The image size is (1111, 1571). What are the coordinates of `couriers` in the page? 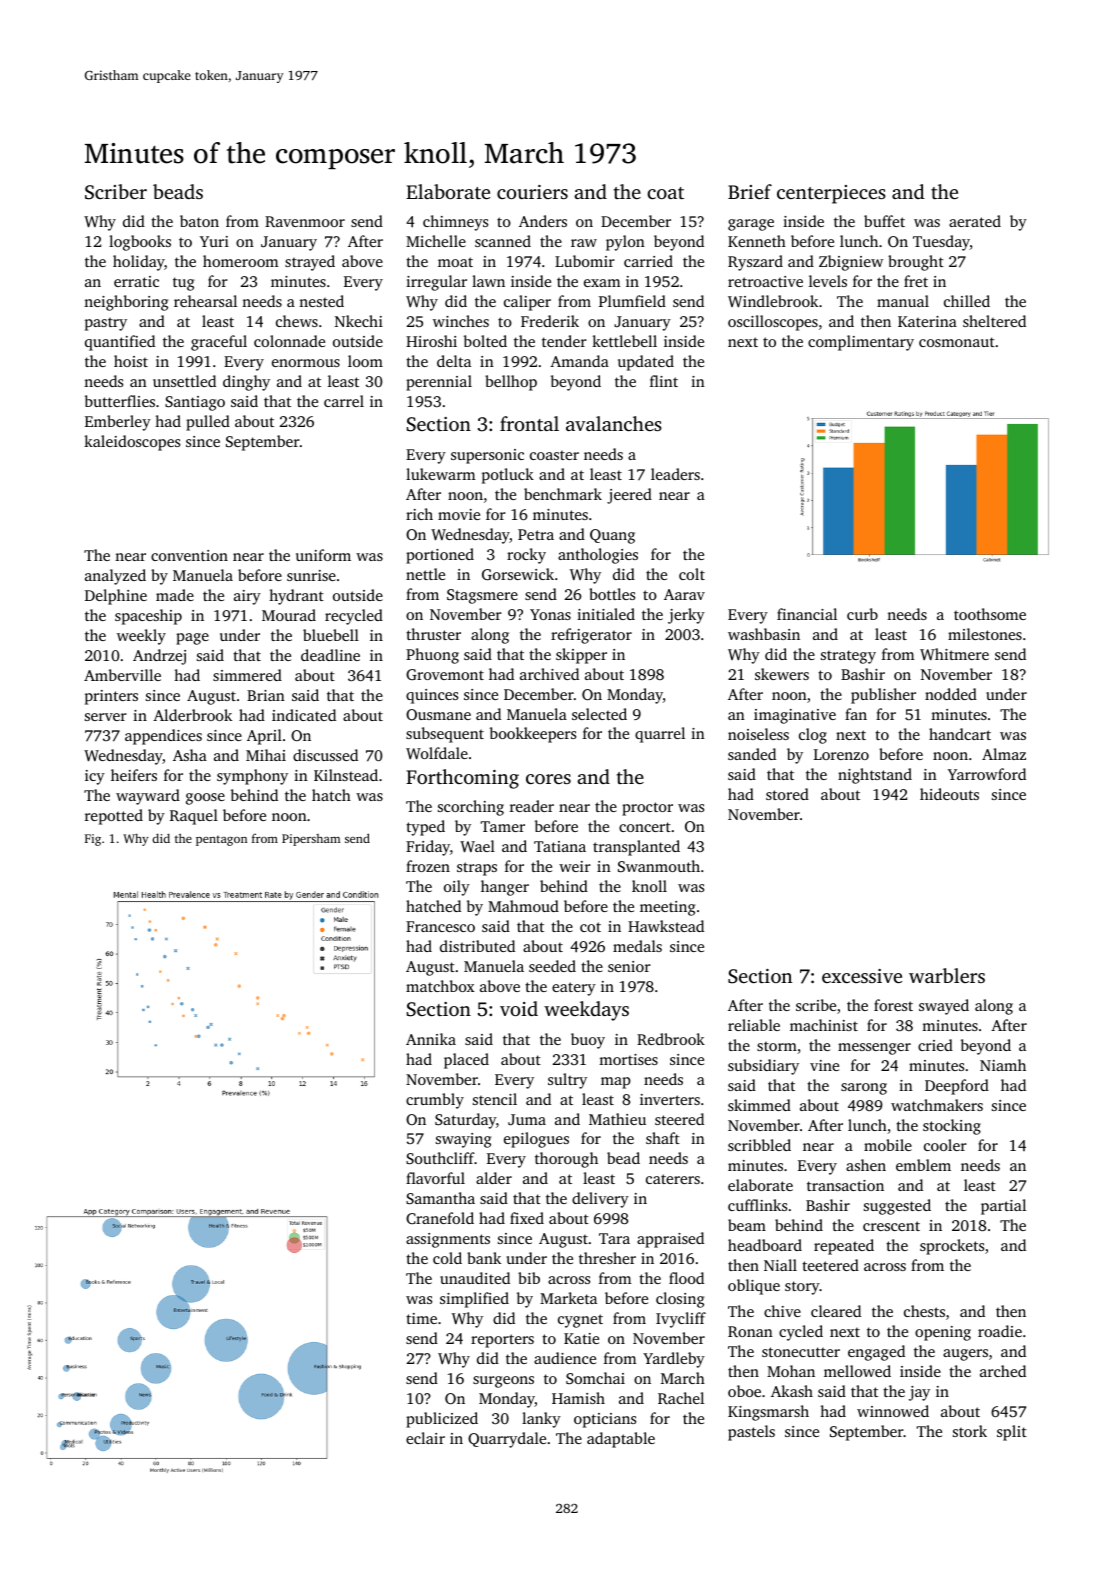 It's located at (532, 192).
